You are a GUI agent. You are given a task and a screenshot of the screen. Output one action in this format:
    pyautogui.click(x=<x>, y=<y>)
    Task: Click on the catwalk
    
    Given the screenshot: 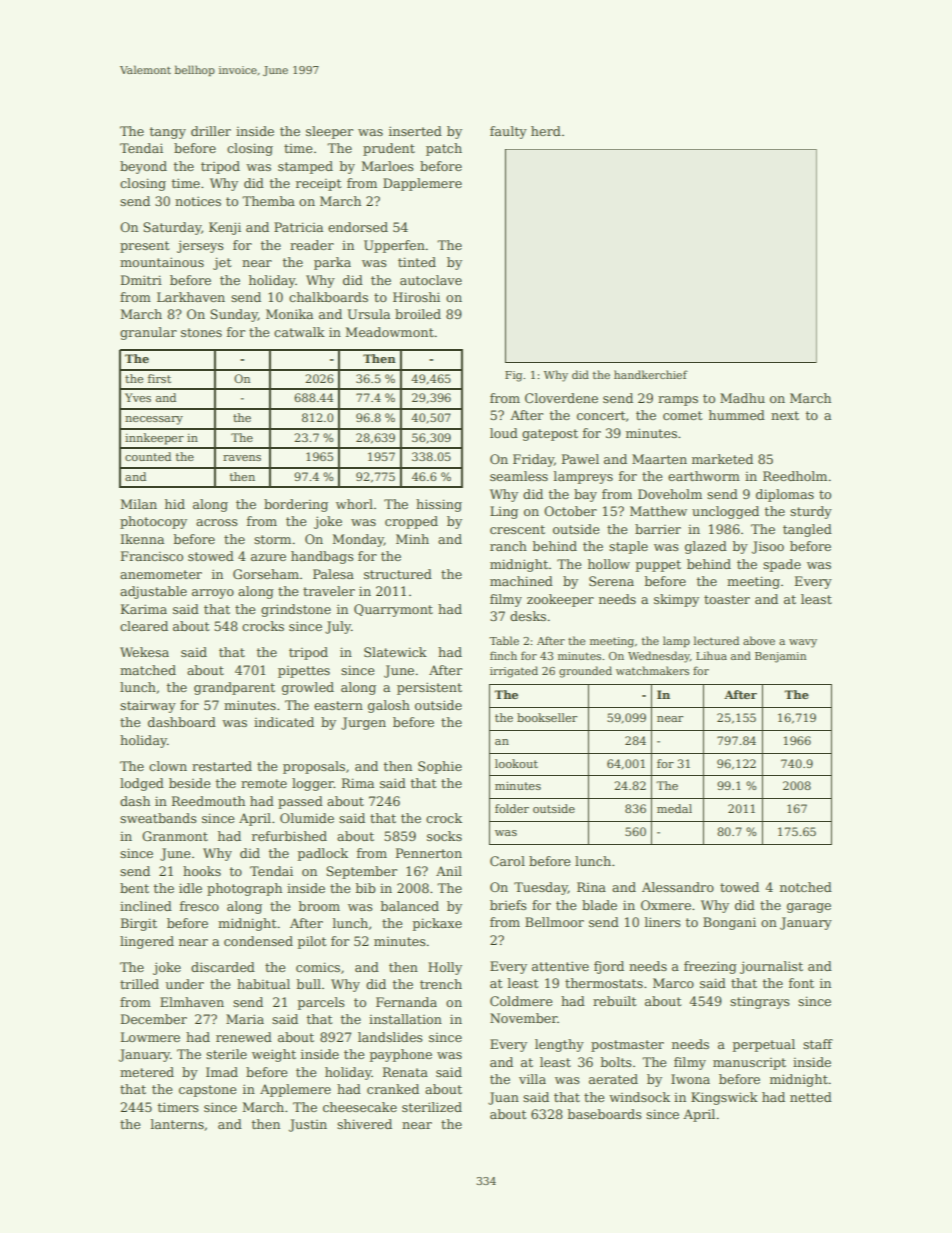 What is the action you would take?
    pyautogui.click(x=299, y=332)
